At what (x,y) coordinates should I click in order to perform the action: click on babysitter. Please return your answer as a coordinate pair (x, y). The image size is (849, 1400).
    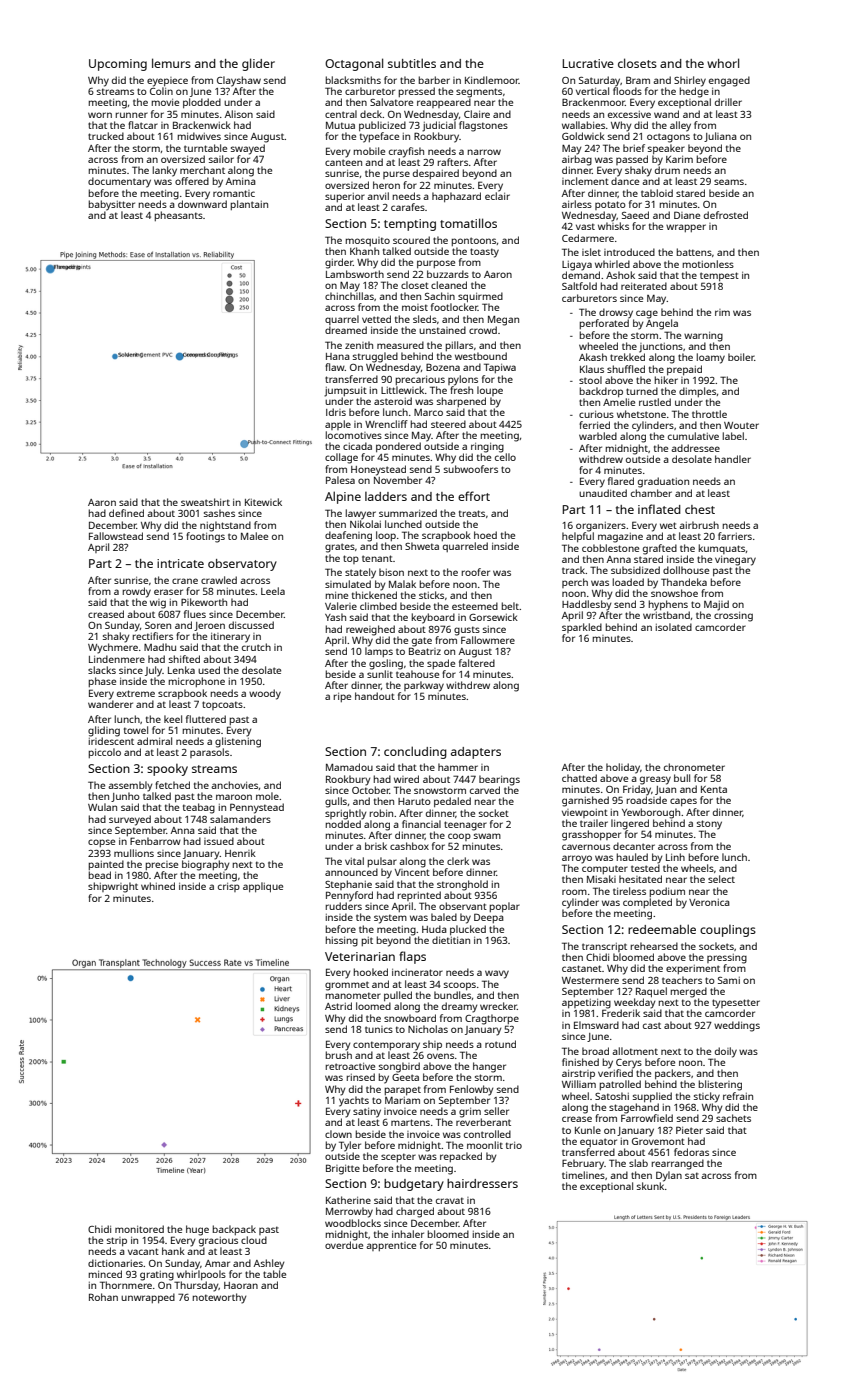
    Looking at the image, I should click on (112, 205).
